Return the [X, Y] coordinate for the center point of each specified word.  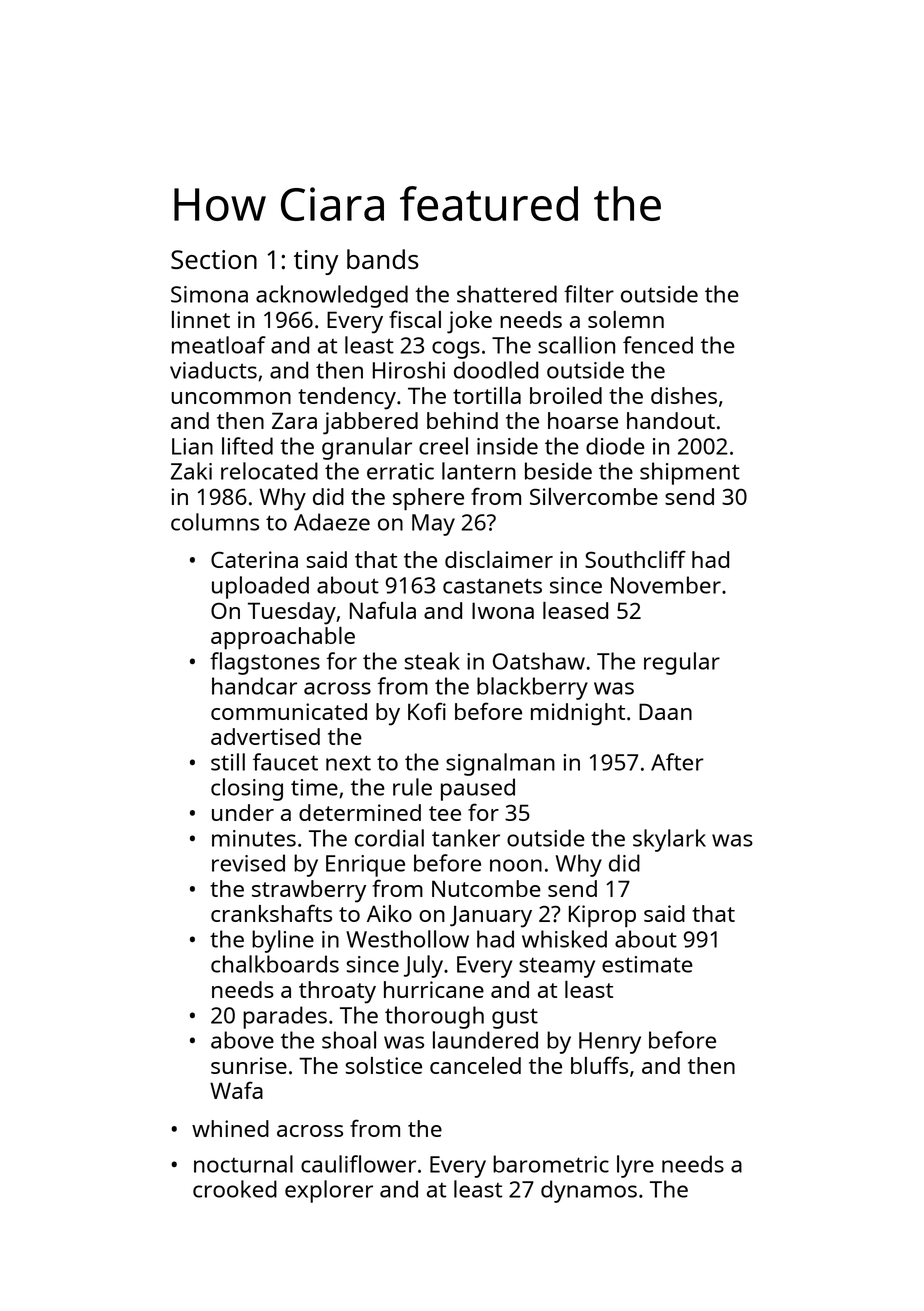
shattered [507, 294]
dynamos [589, 1191]
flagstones [265, 663]
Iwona [503, 610]
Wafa [236, 1090]
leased [575, 610]
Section [214, 259]
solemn [626, 319]
